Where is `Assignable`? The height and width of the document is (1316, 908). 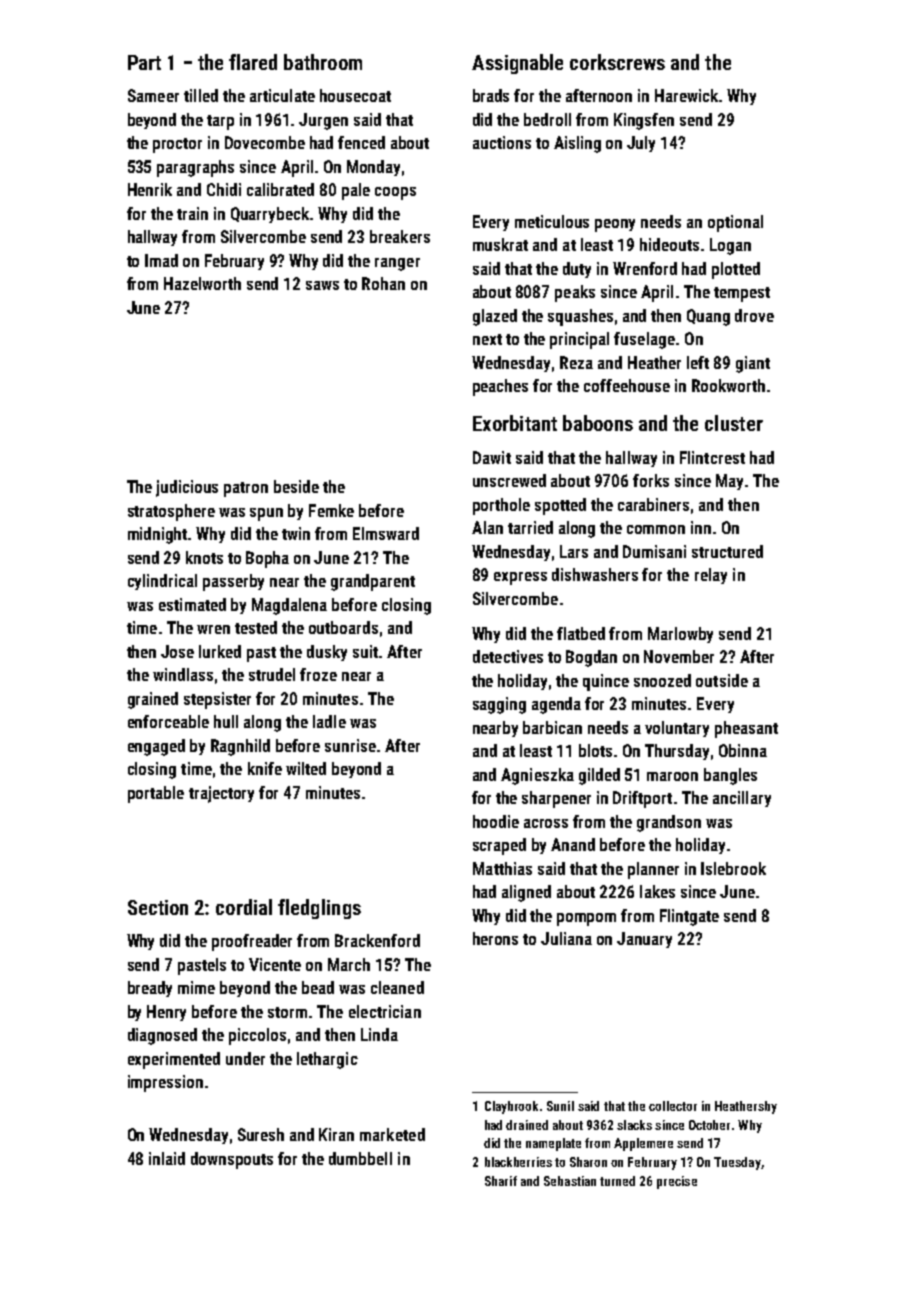
Assignable is located at coordinates (517, 64).
